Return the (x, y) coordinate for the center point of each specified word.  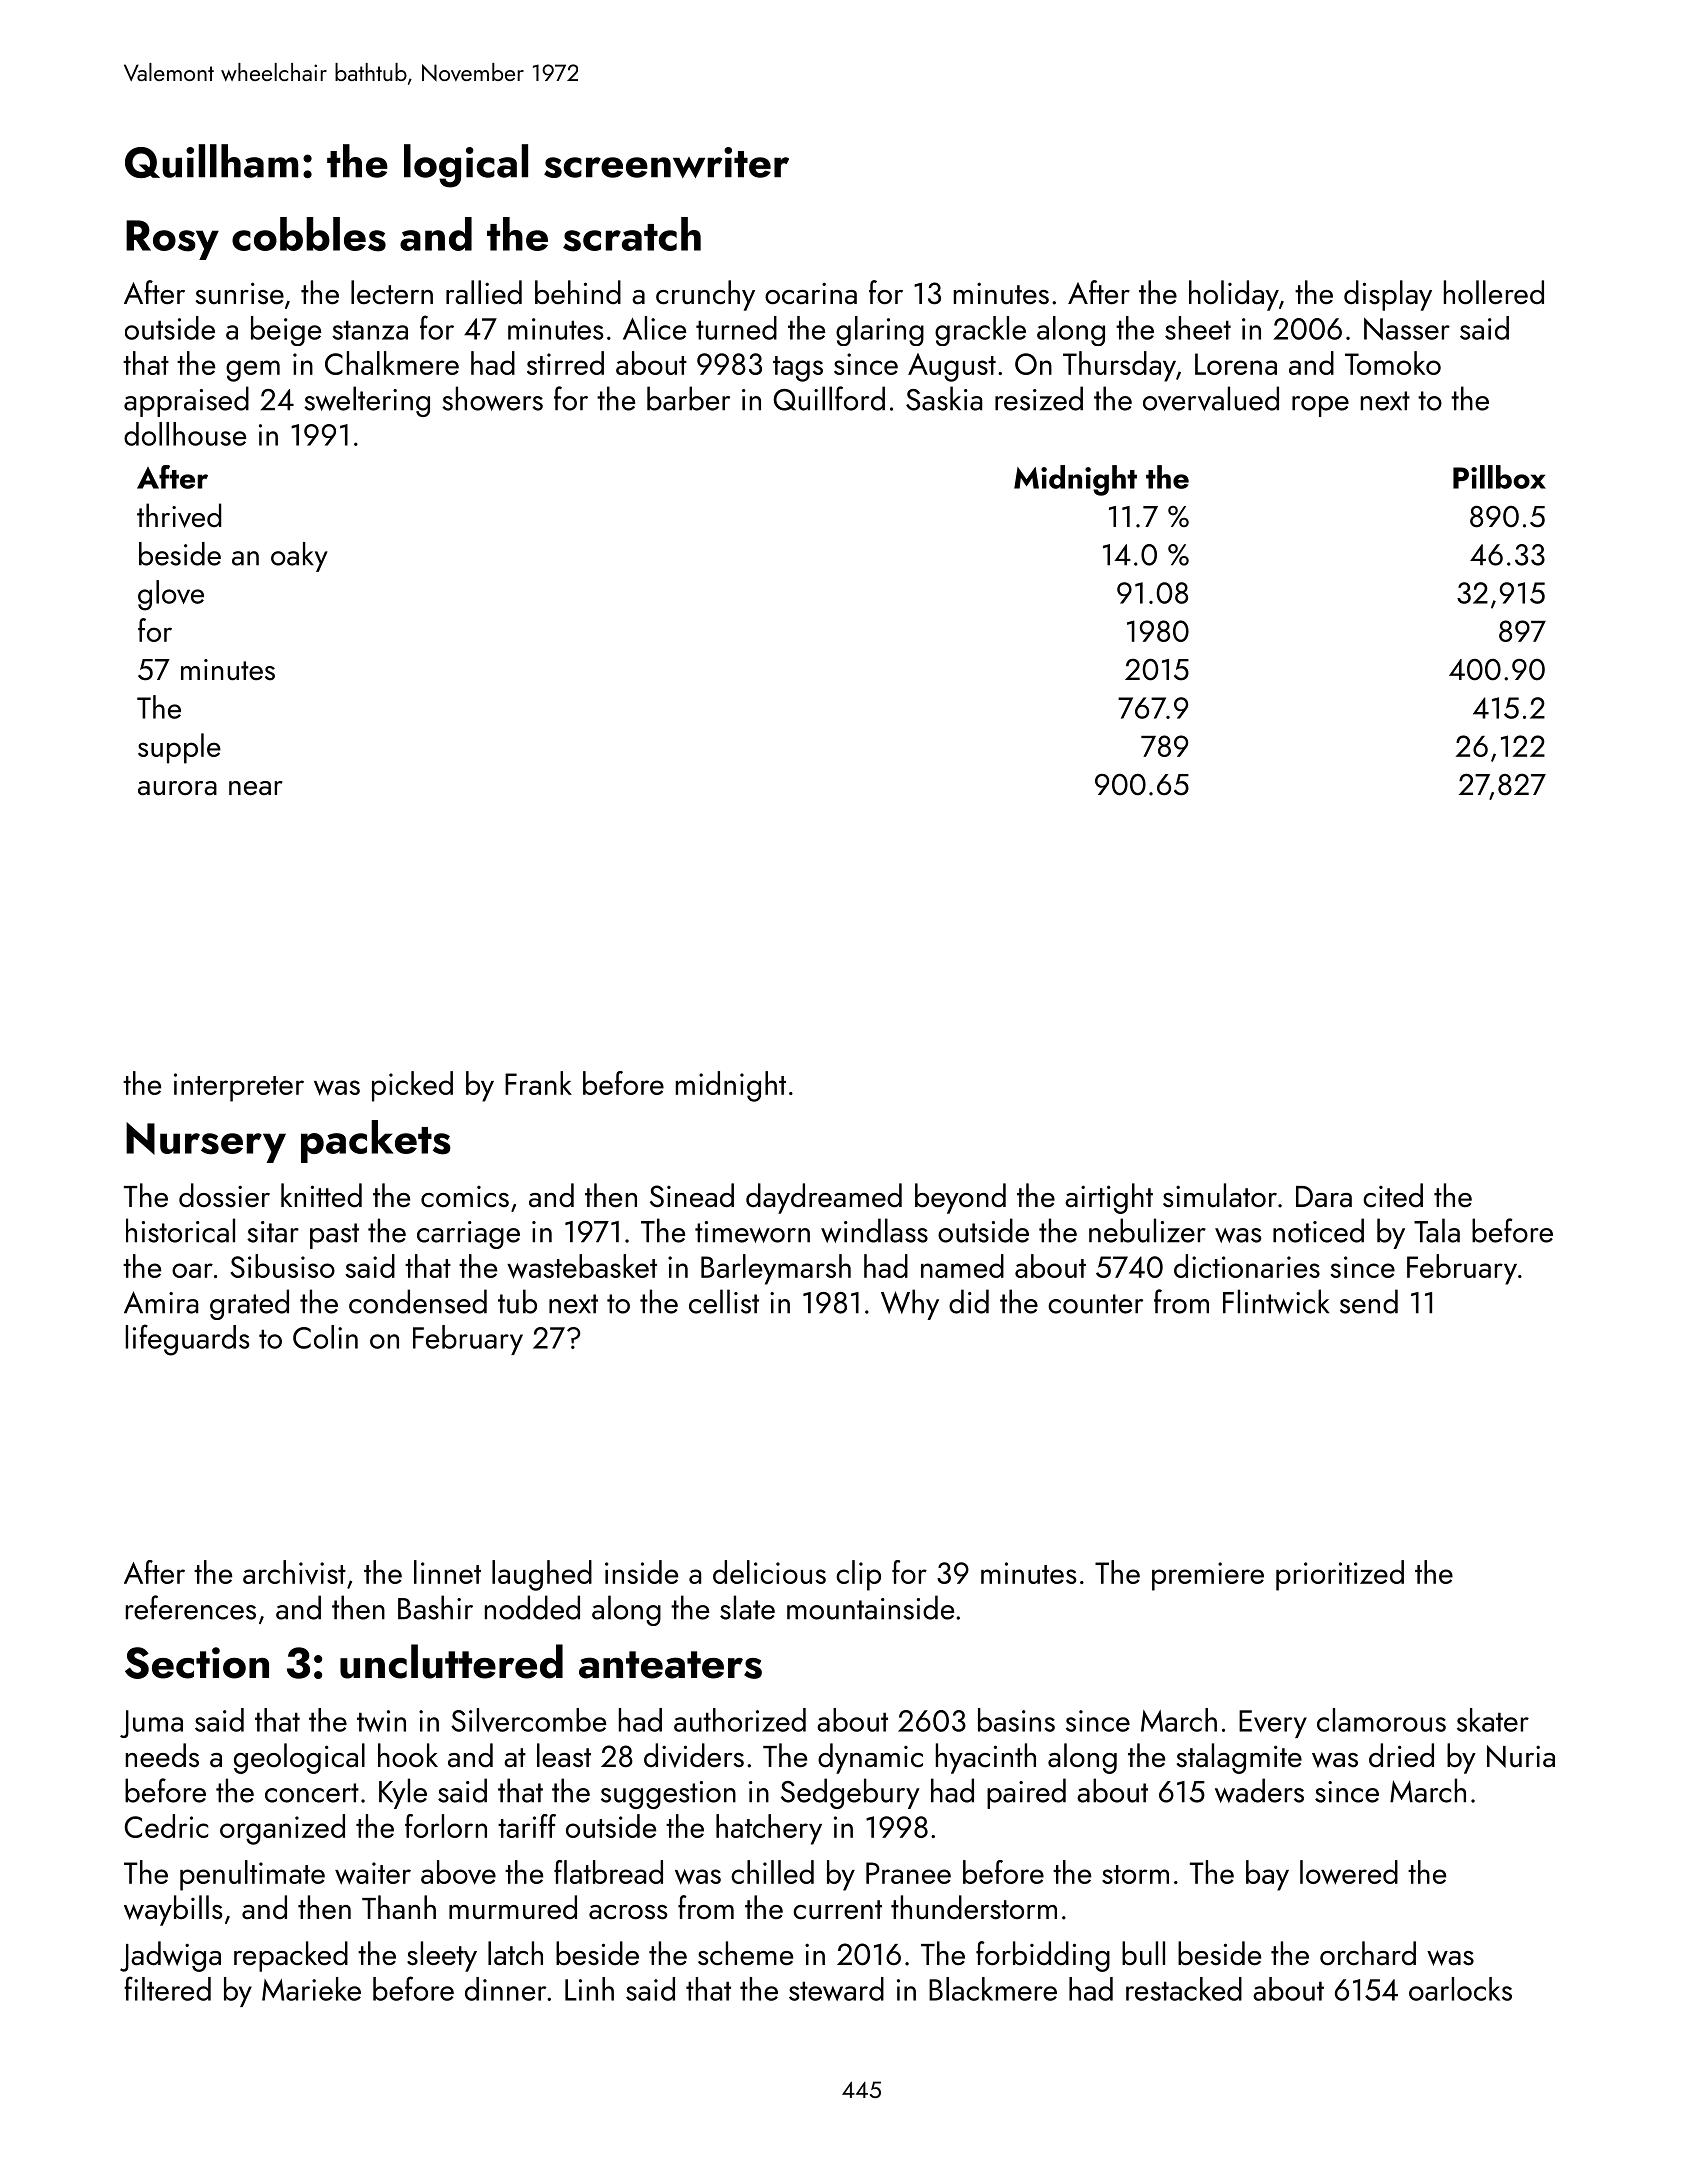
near (255, 788)
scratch (632, 234)
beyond (960, 1198)
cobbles (309, 234)
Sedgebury (850, 1793)
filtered (167, 1988)
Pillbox (1499, 477)
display (1388, 295)
